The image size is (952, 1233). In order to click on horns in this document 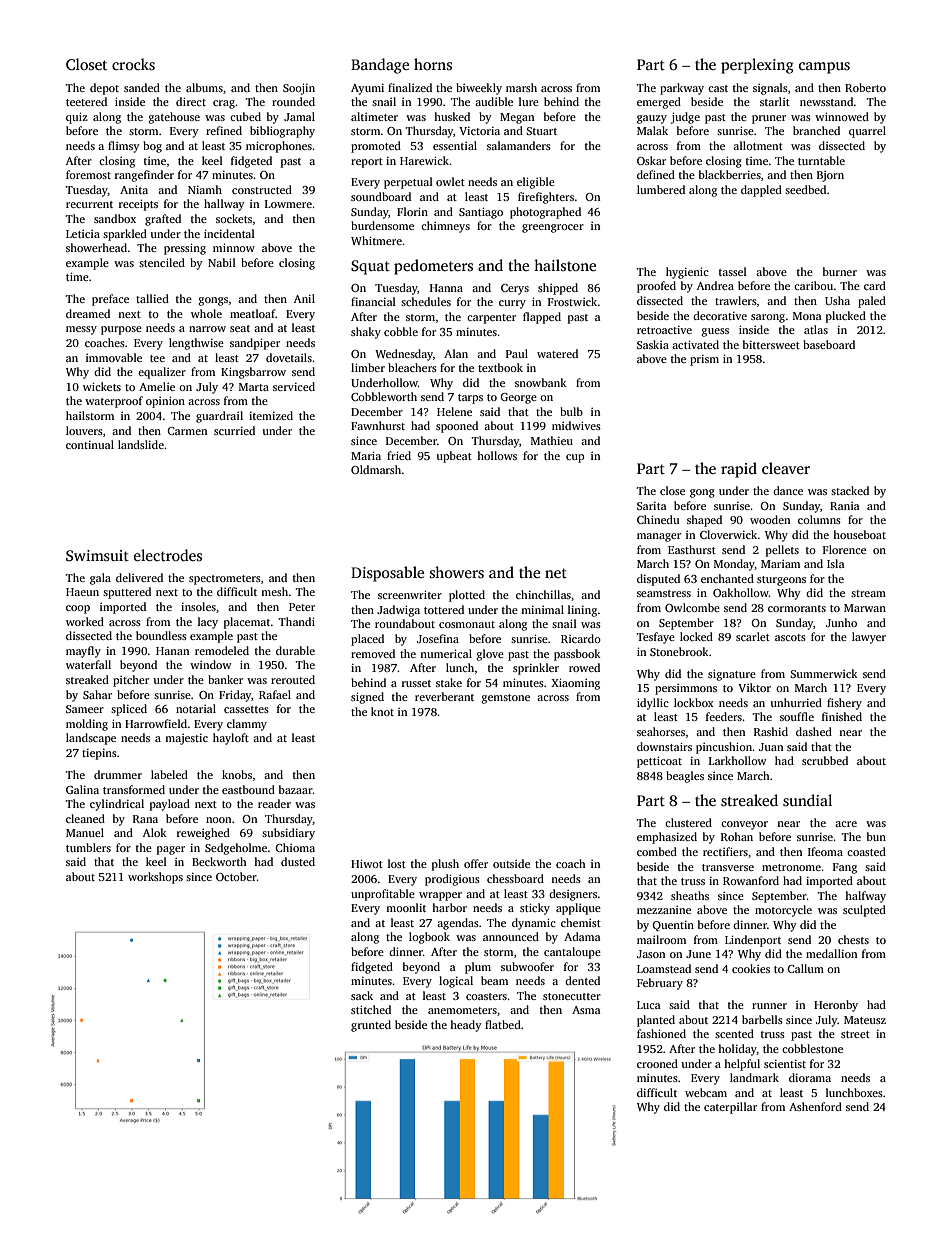, I will do `click(433, 64)`.
